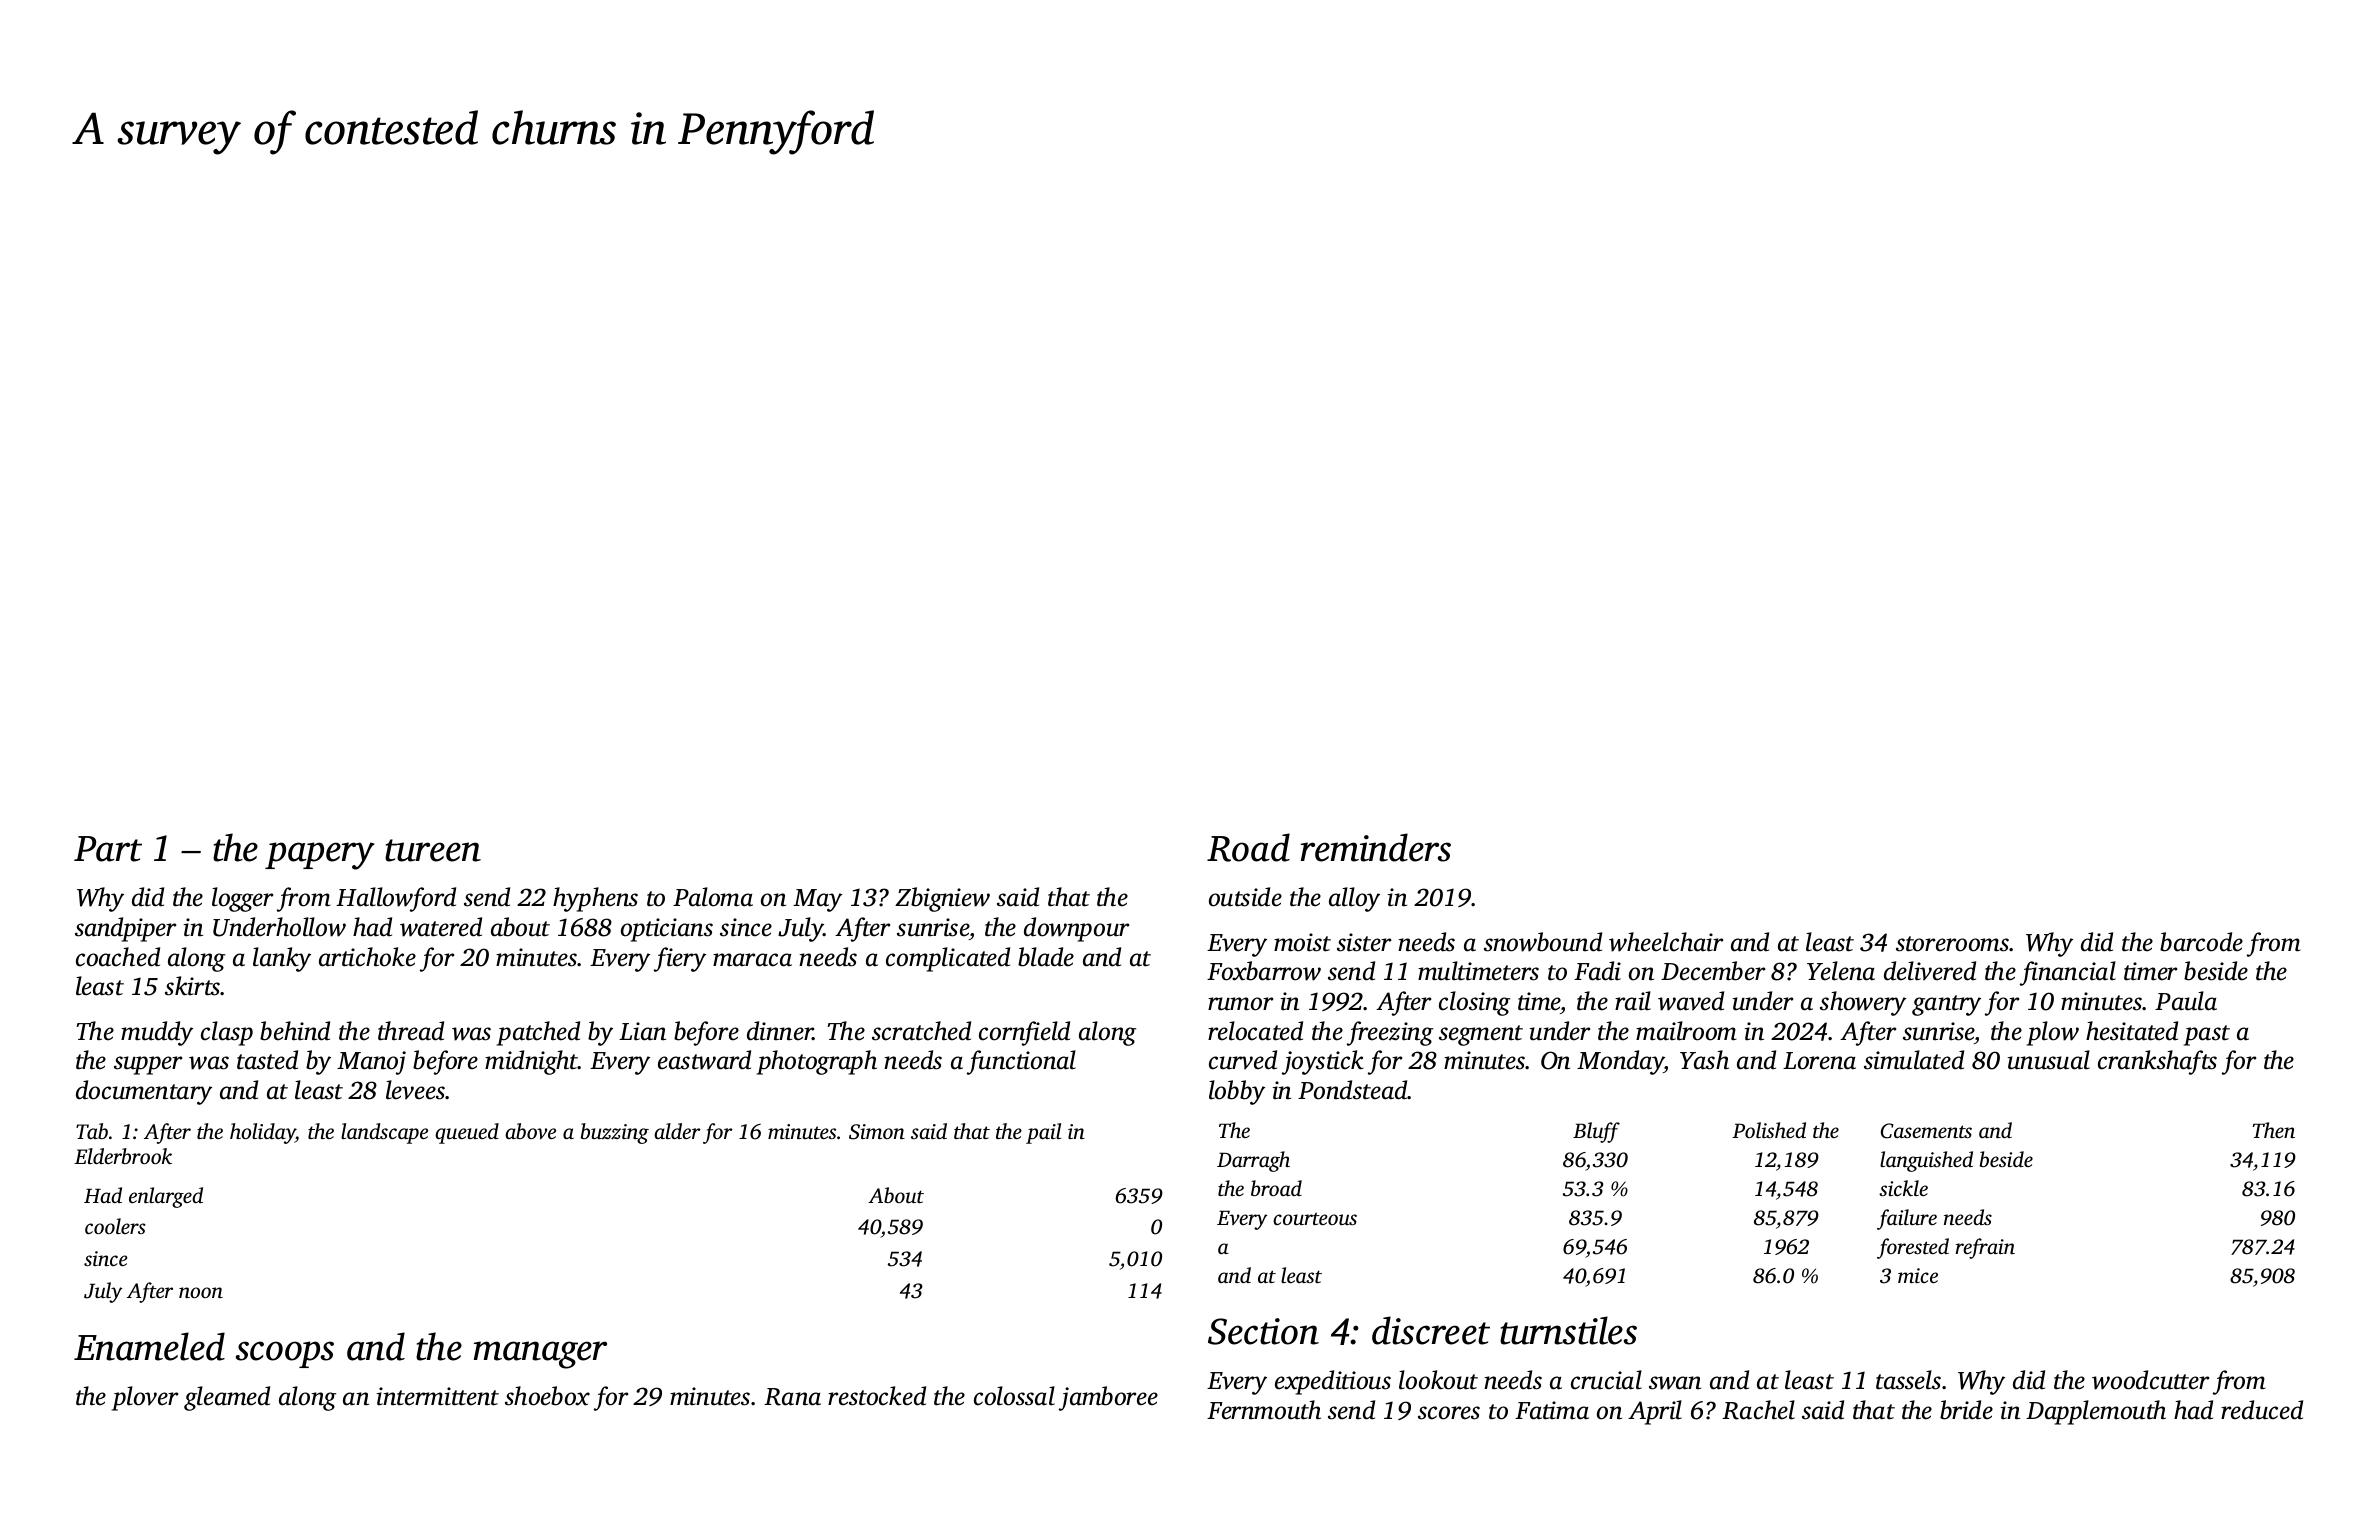 The width and height of the document is (2380, 1540). I want to click on alloy, so click(1354, 899).
